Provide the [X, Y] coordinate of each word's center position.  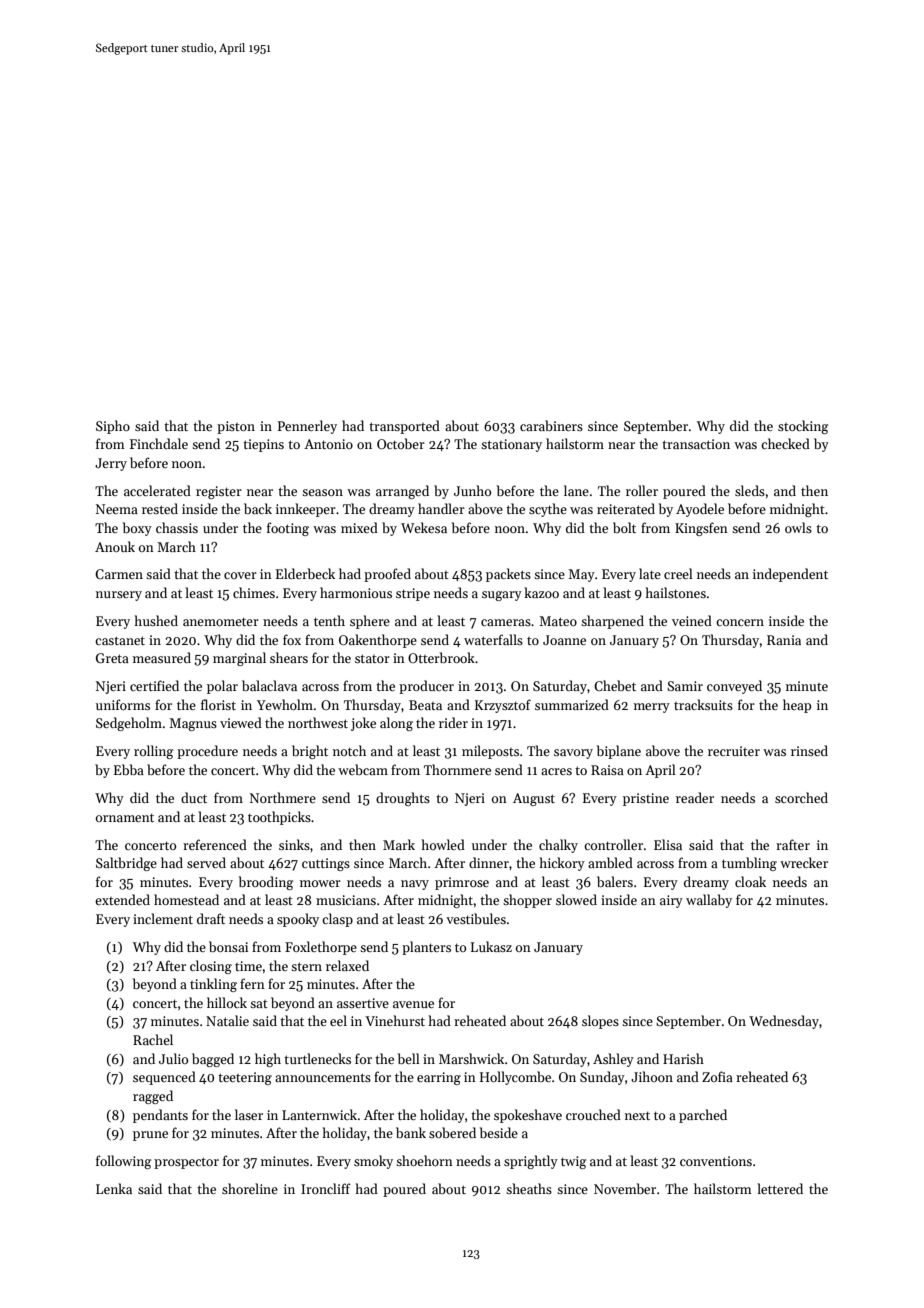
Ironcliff [326, 1188]
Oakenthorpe [378, 641]
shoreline [250, 1188]
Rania [784, 640]
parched [703, 1116]
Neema [117, 509]
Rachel [153, 1039]
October [401, 443]
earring [439, 1078]
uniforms [123, 704]
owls [798, 527]
